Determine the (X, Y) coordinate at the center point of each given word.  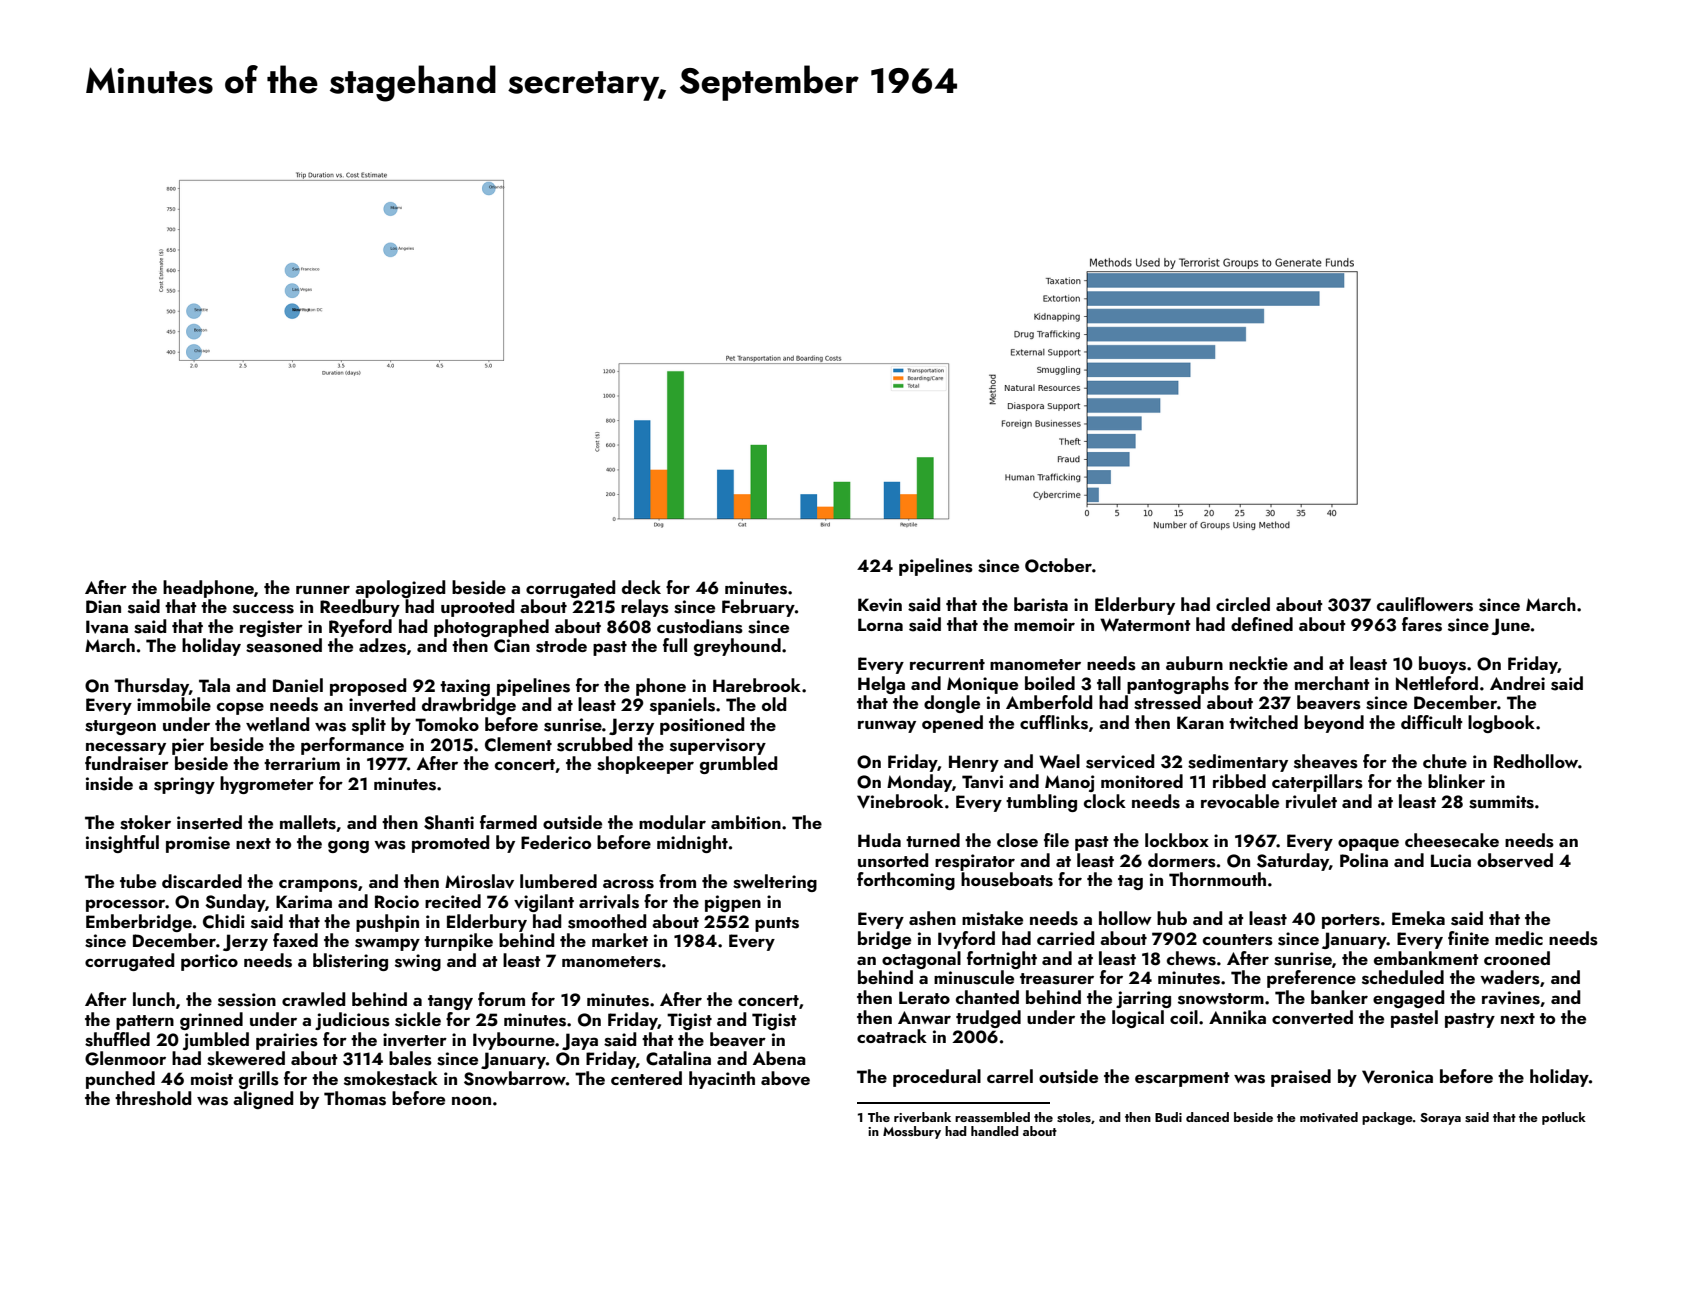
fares (1422, 624)
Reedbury (360, 608)
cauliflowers (1425, 604)
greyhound (737, 647)
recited (453, 901)
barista (1041, 604)
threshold (153, 1098)
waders (1510, 977)
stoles (1074, 1117)
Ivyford (966, 940)
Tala (214, 685)
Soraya (1440, 1119)
